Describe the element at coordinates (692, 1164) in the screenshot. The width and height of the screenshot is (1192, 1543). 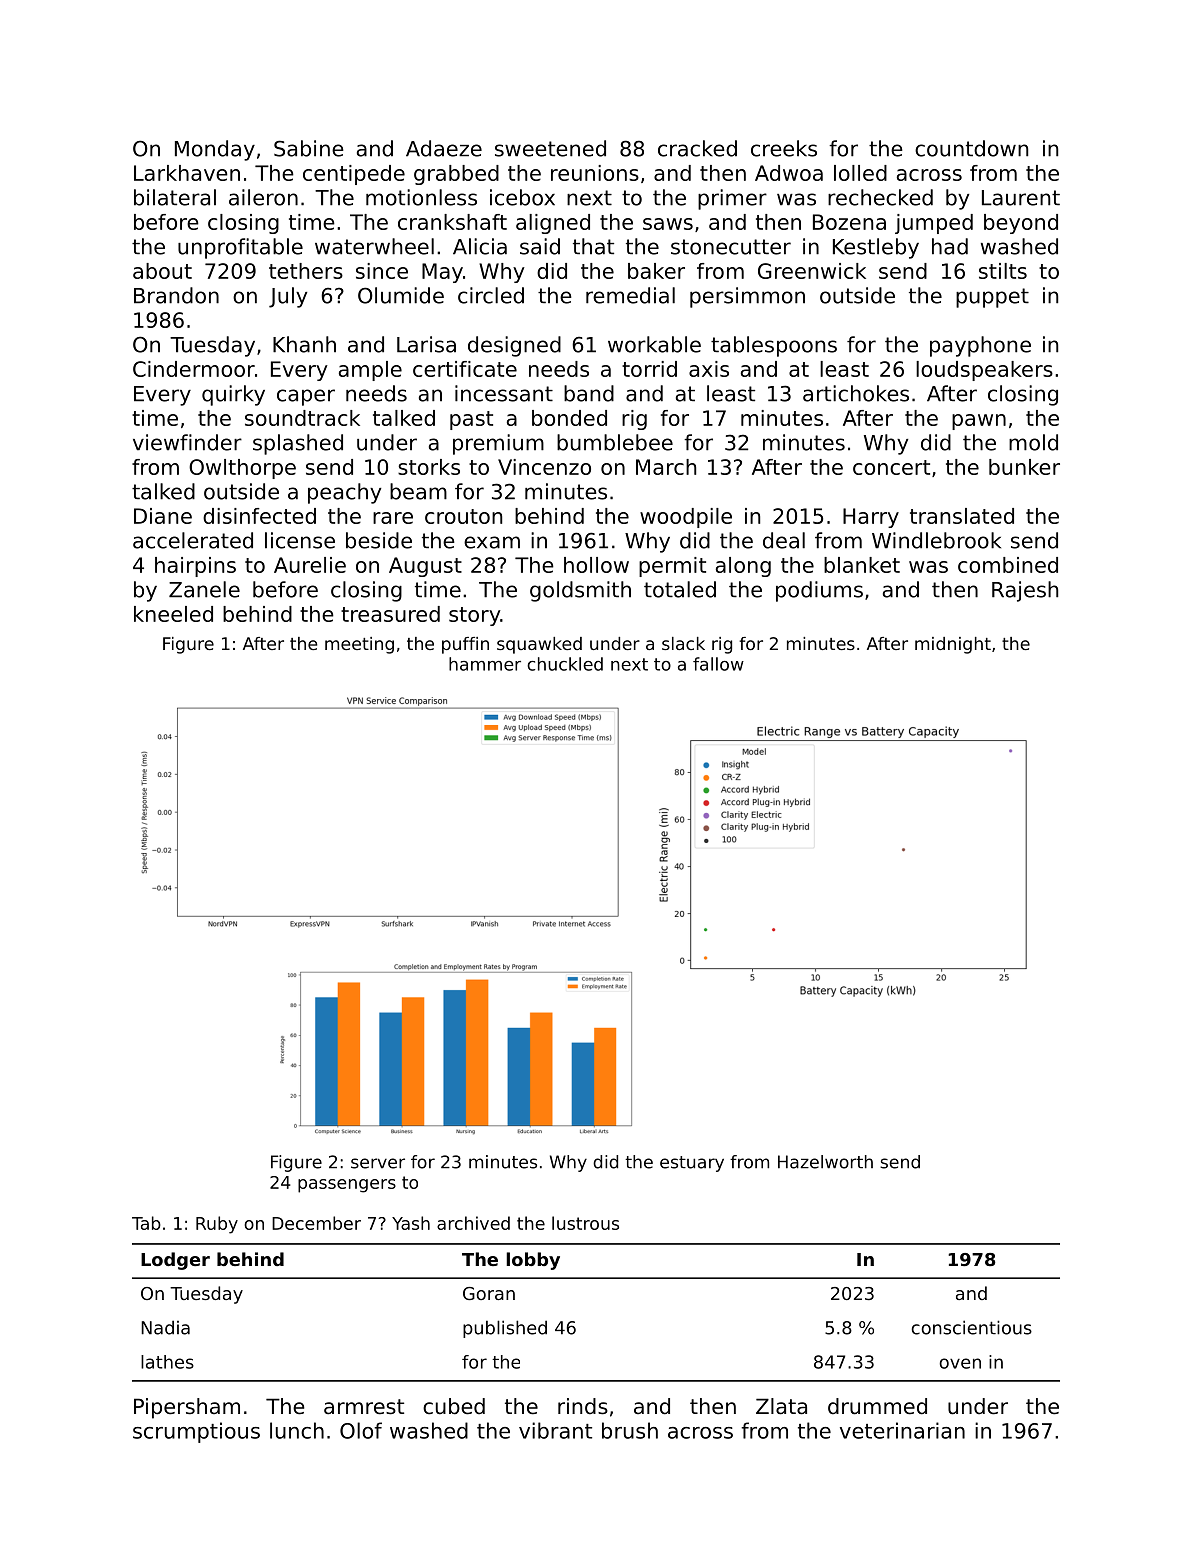
I see `estuary` at that location.
